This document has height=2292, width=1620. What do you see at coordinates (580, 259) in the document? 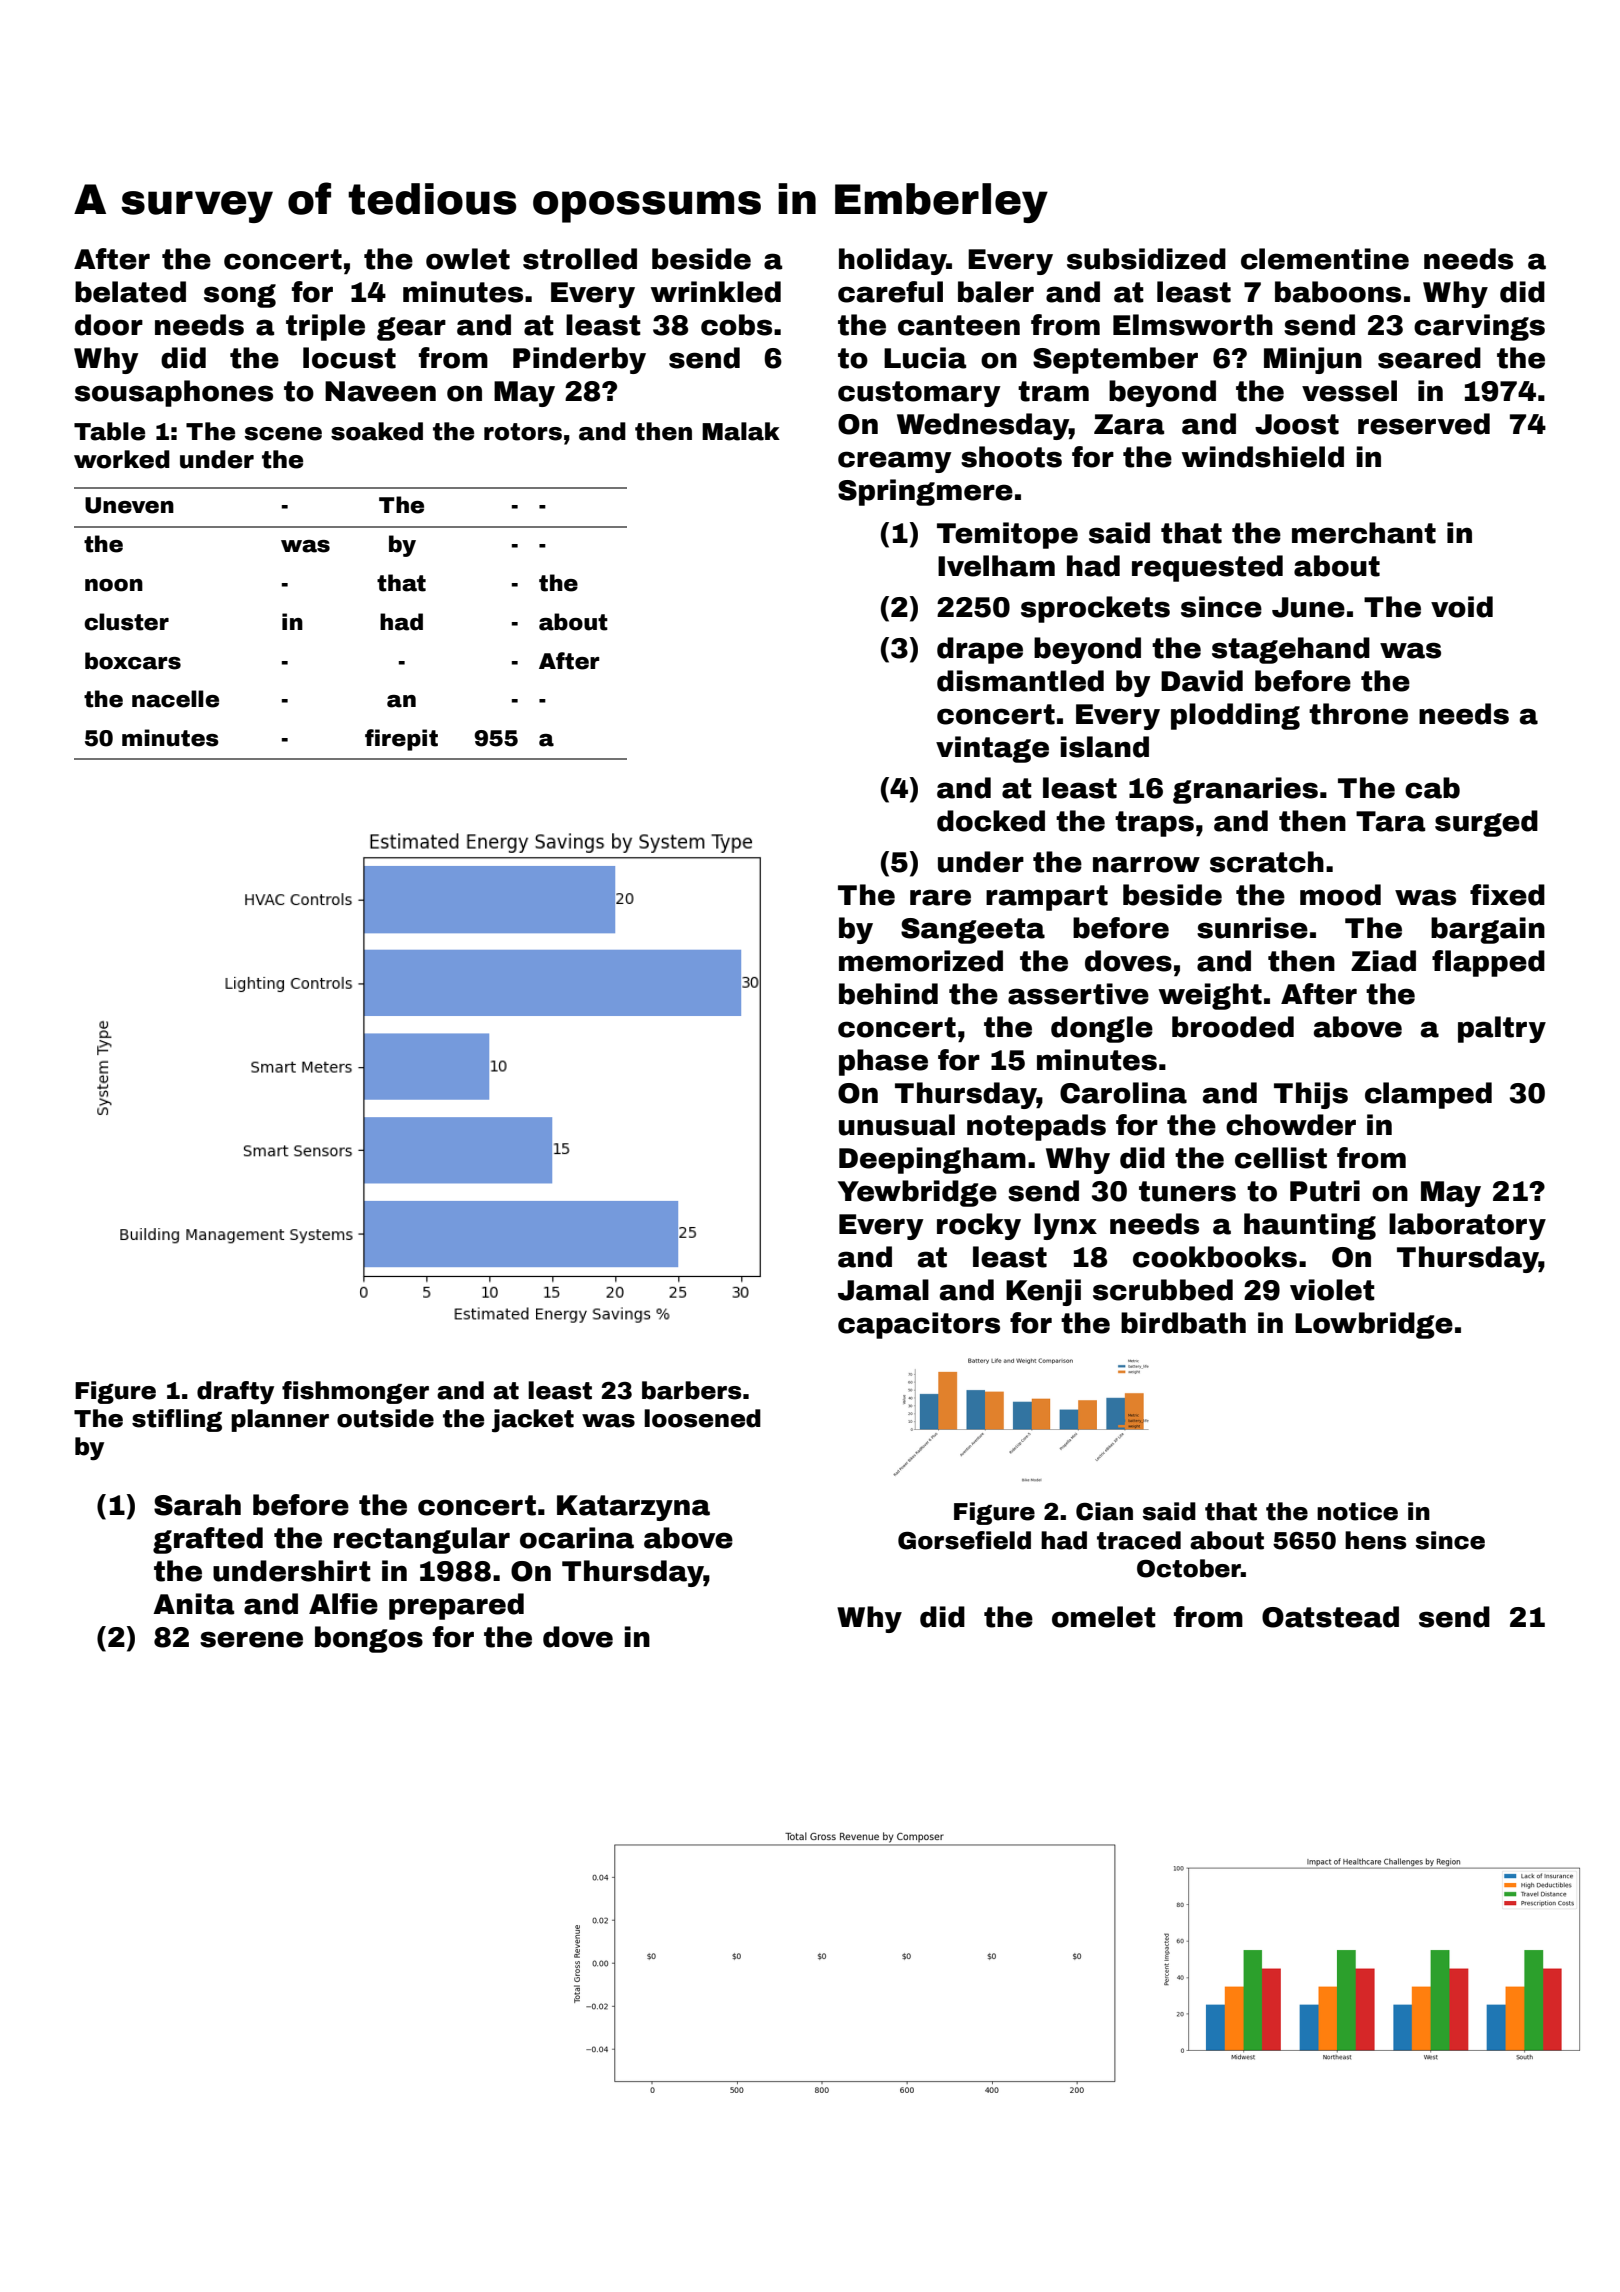
I see `strolled` at bounding box center [580, 259].
